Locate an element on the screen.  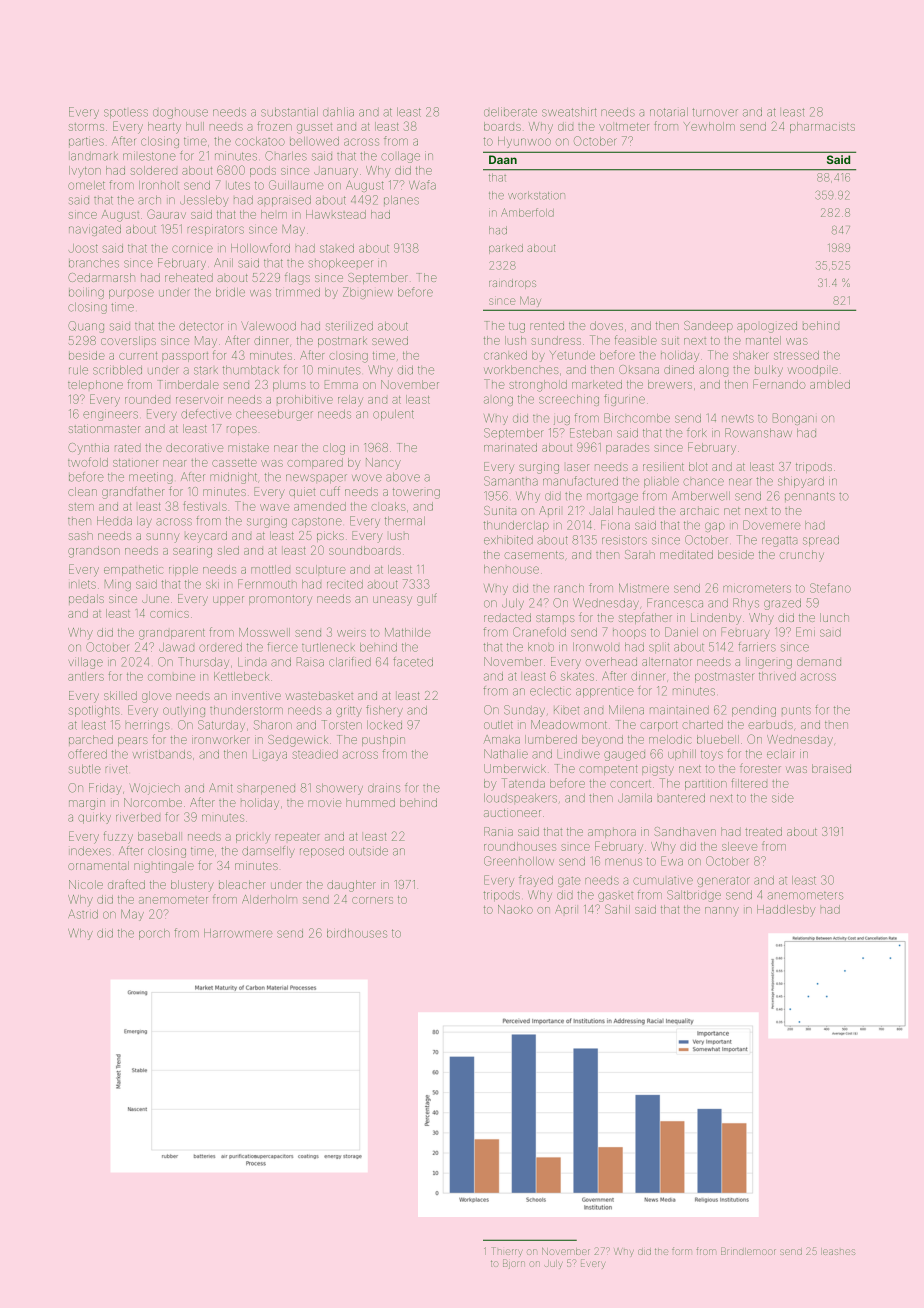
Timberdale is located at coordinates (189, 384).
